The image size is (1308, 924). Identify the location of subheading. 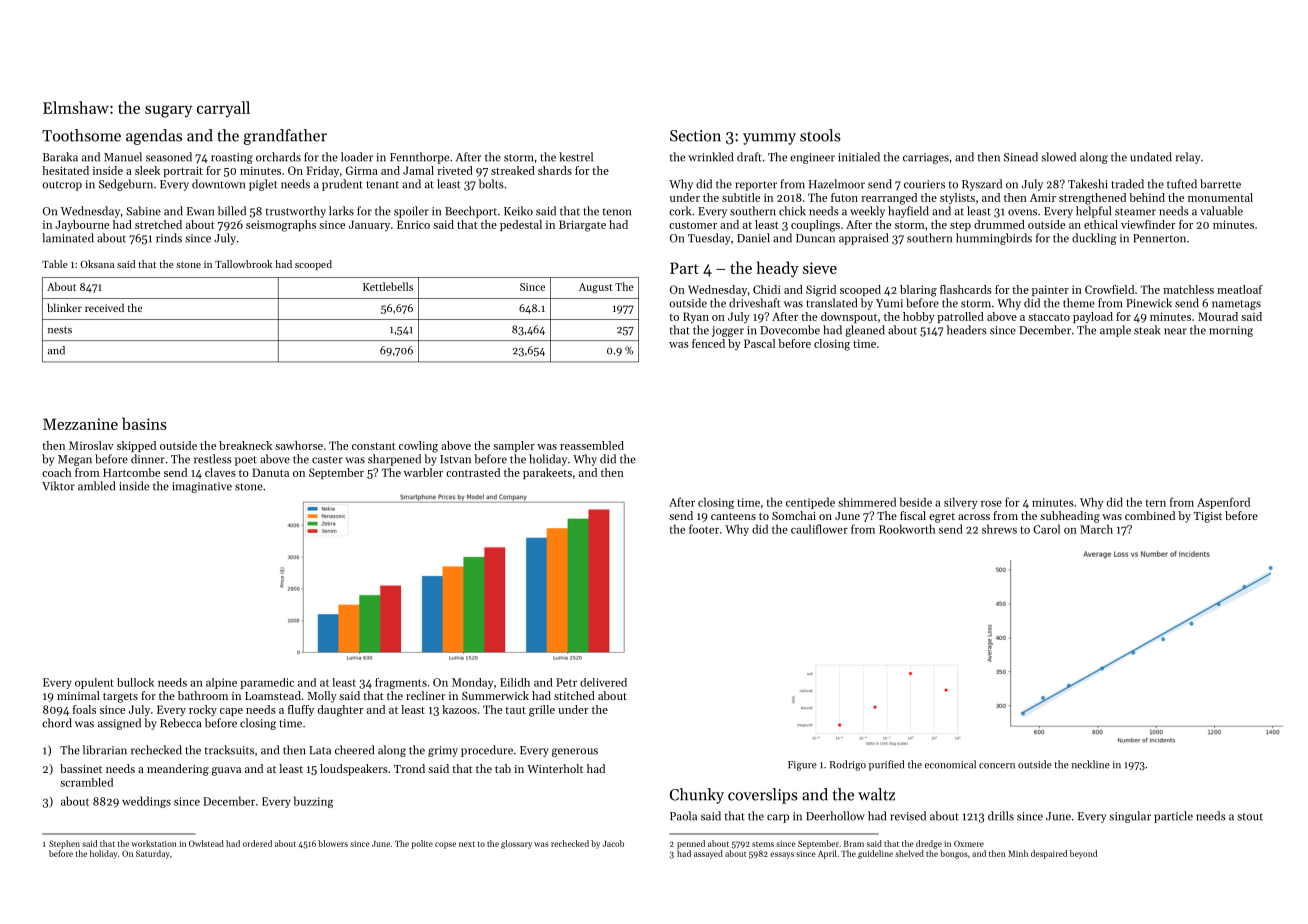
(1070, 517).
